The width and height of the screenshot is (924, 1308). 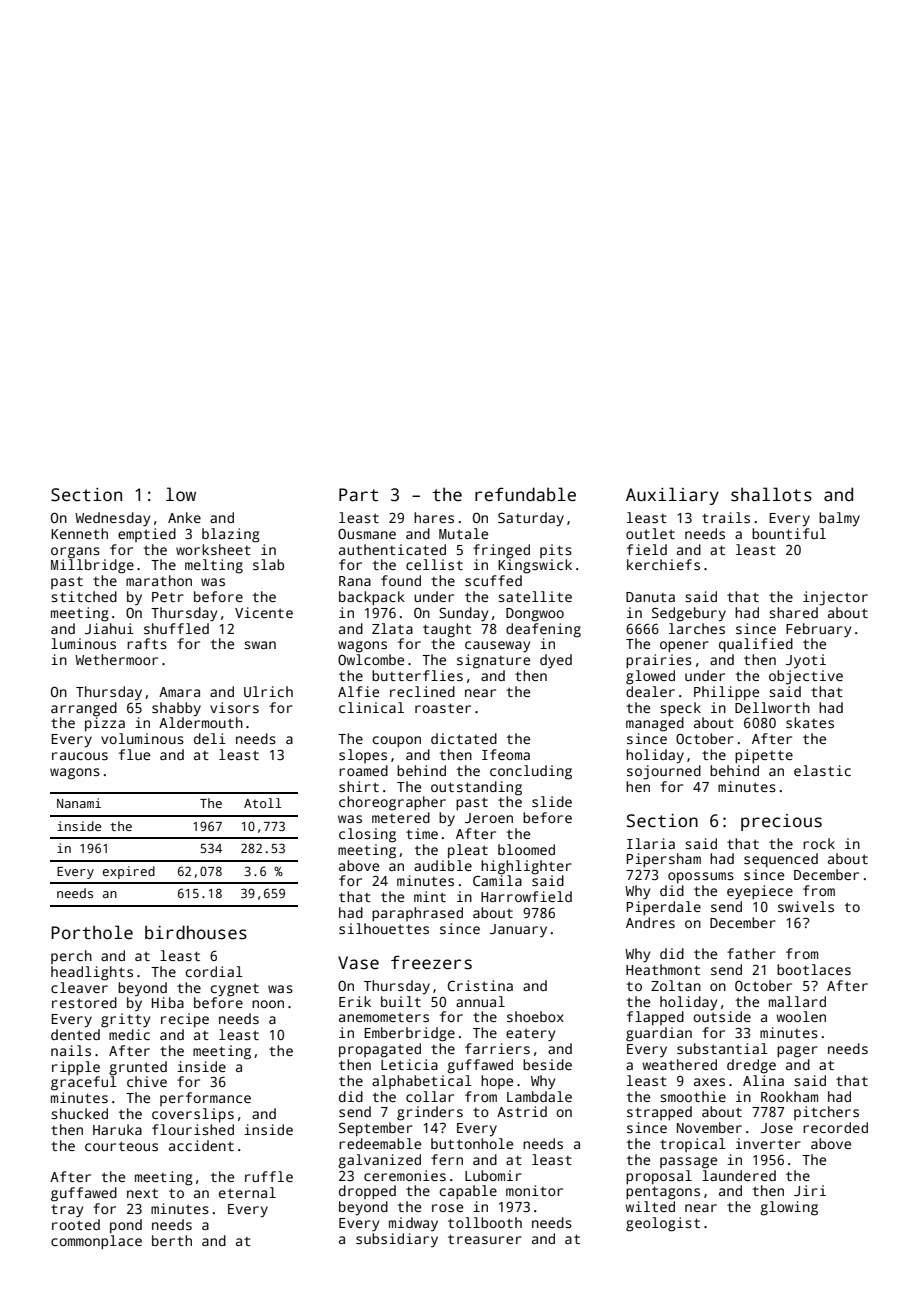 I want to click on tropical, so click(x=693, y=1145).
